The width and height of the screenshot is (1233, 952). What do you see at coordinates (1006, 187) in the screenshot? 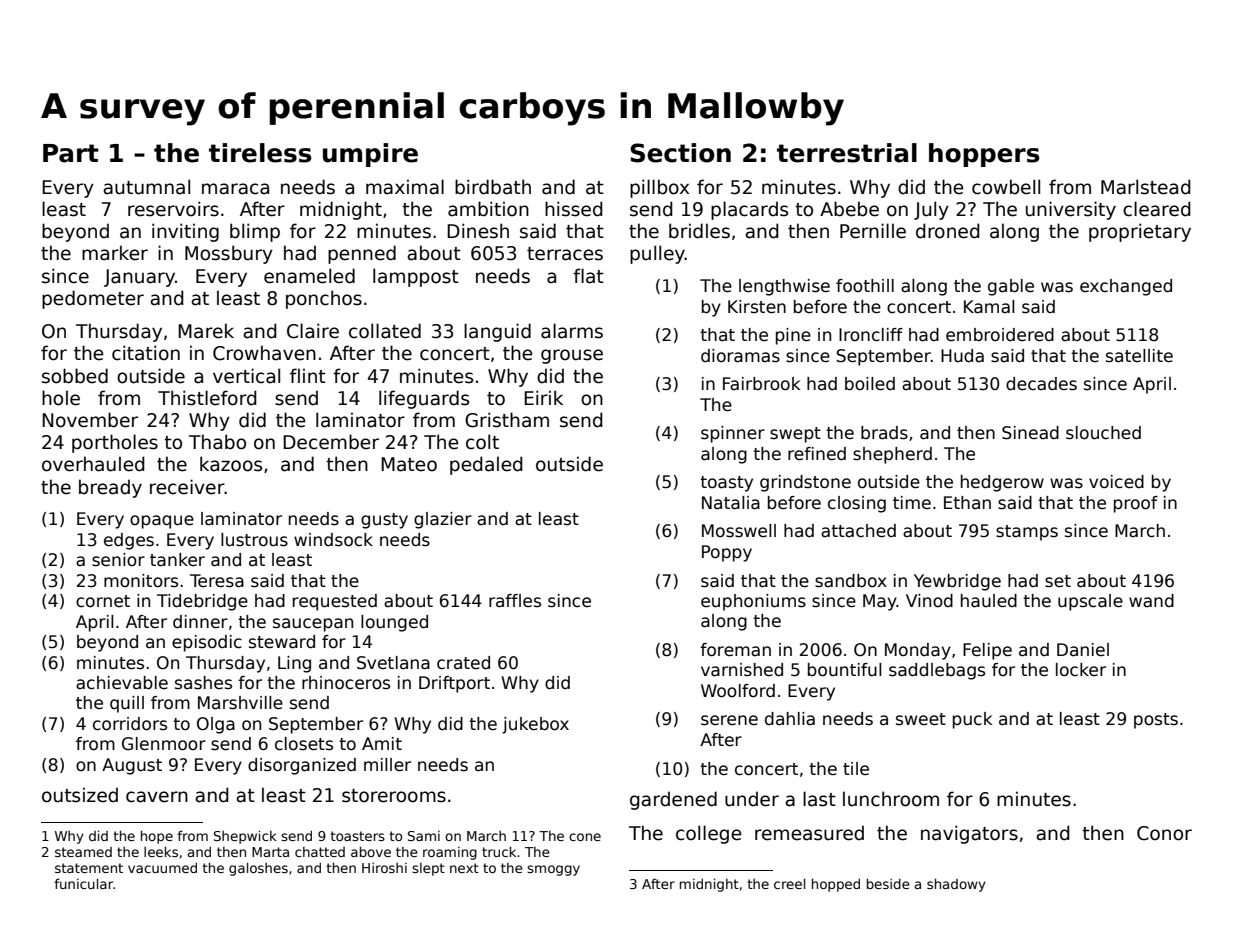
I see `cowbell` at bounding box center [1006, 187].
